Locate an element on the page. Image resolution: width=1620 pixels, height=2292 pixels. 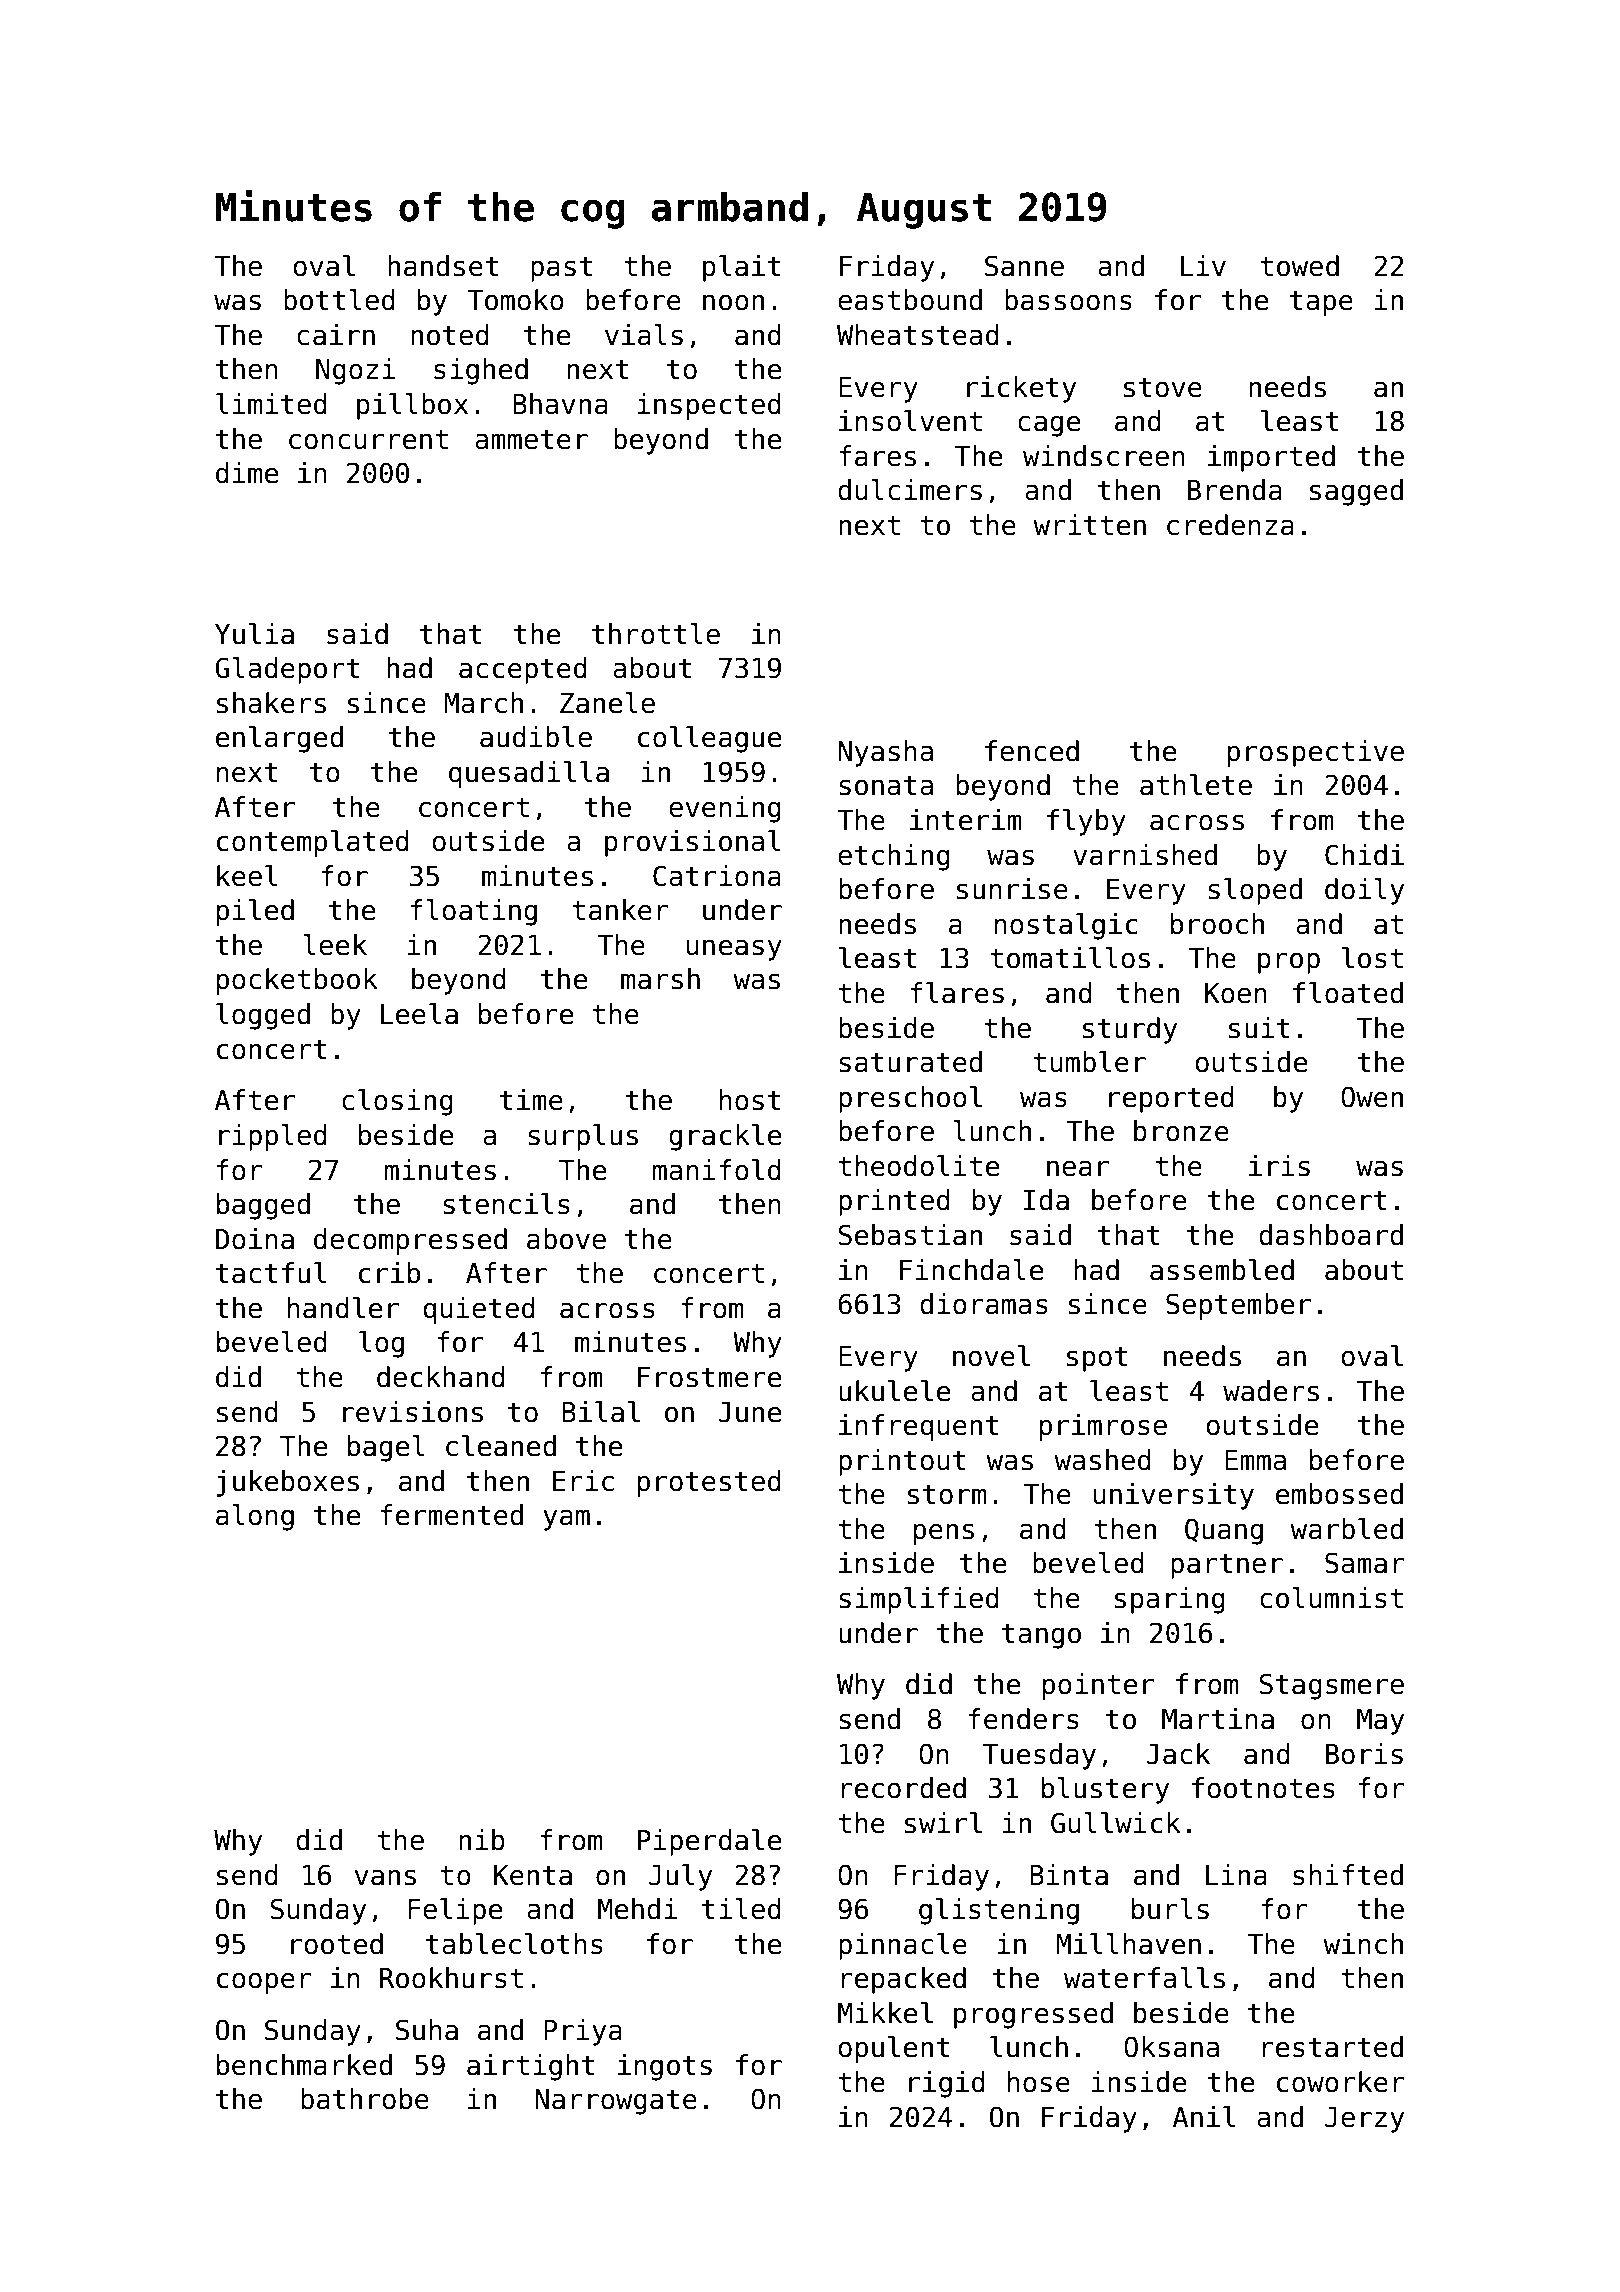
Rookhurst is located at coordinates (451, 1978).
